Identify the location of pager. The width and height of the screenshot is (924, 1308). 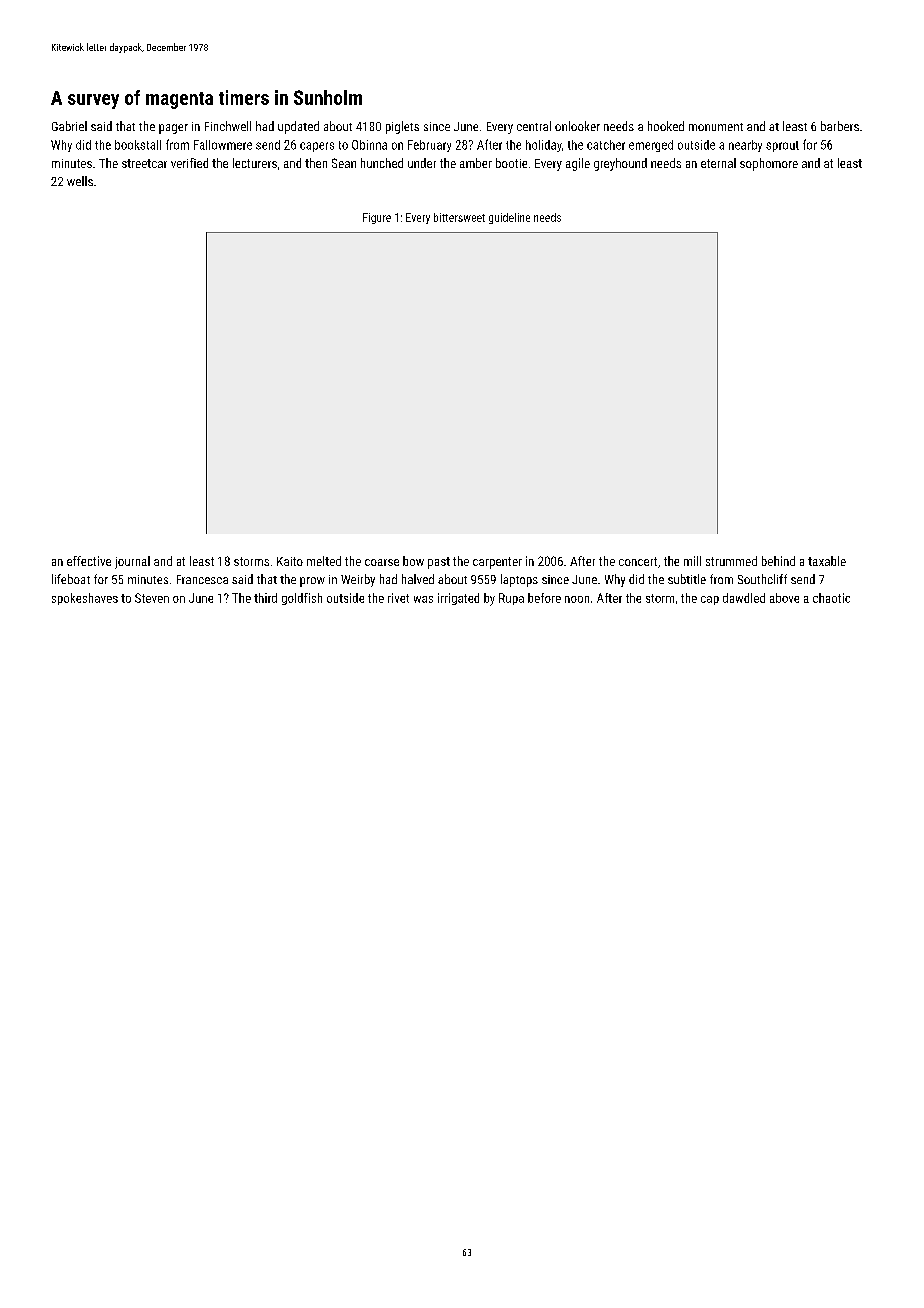
(173, 129).
